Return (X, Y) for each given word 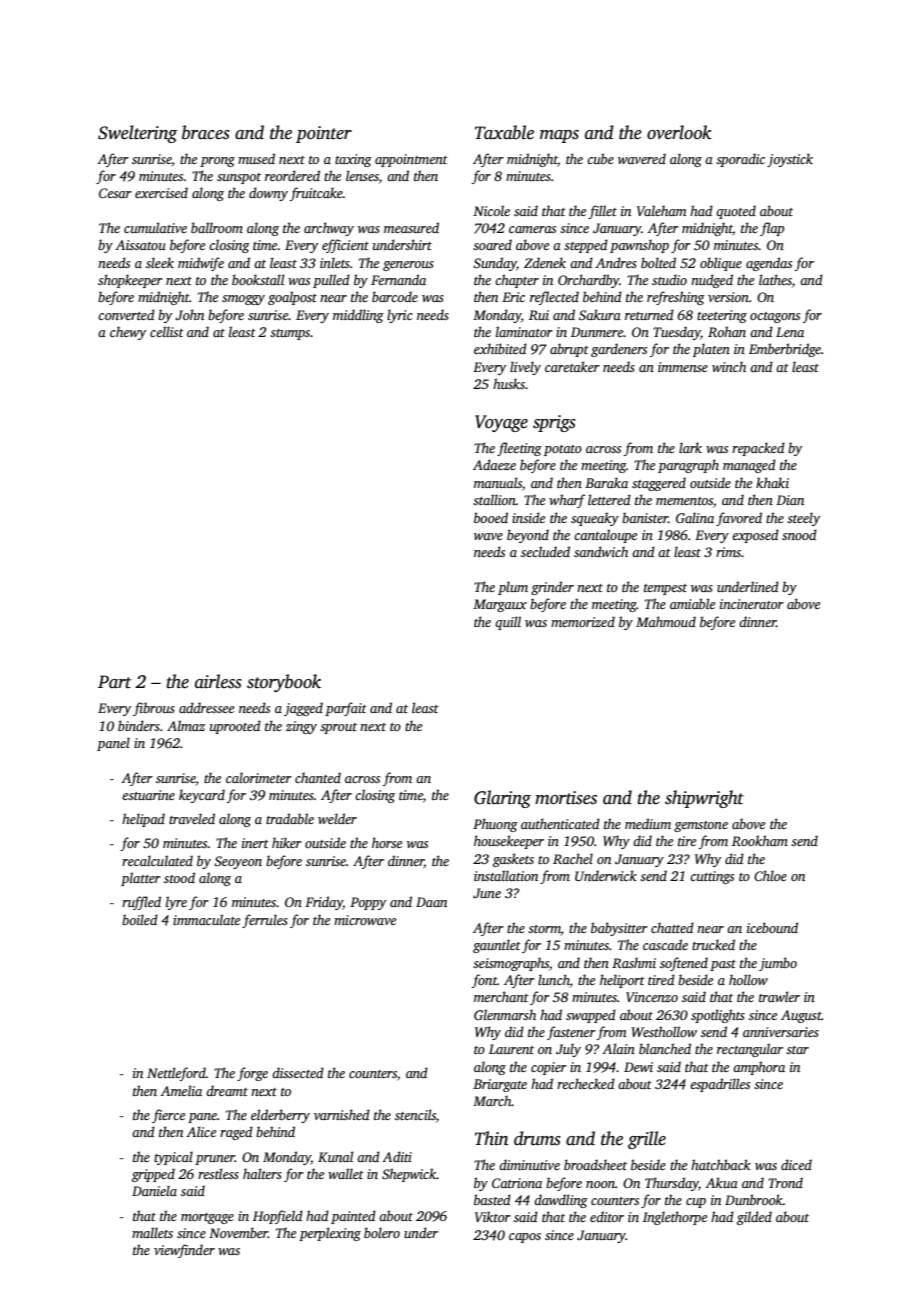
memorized (583, 621)
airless (218, 681)
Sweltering (137, 134)
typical (173, 1158)
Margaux (500, 605)
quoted (736, 212)
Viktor (493, 1216)
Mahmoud (666, 621)
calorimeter (259, 777)
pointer (324, 134)
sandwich (601, 551)
